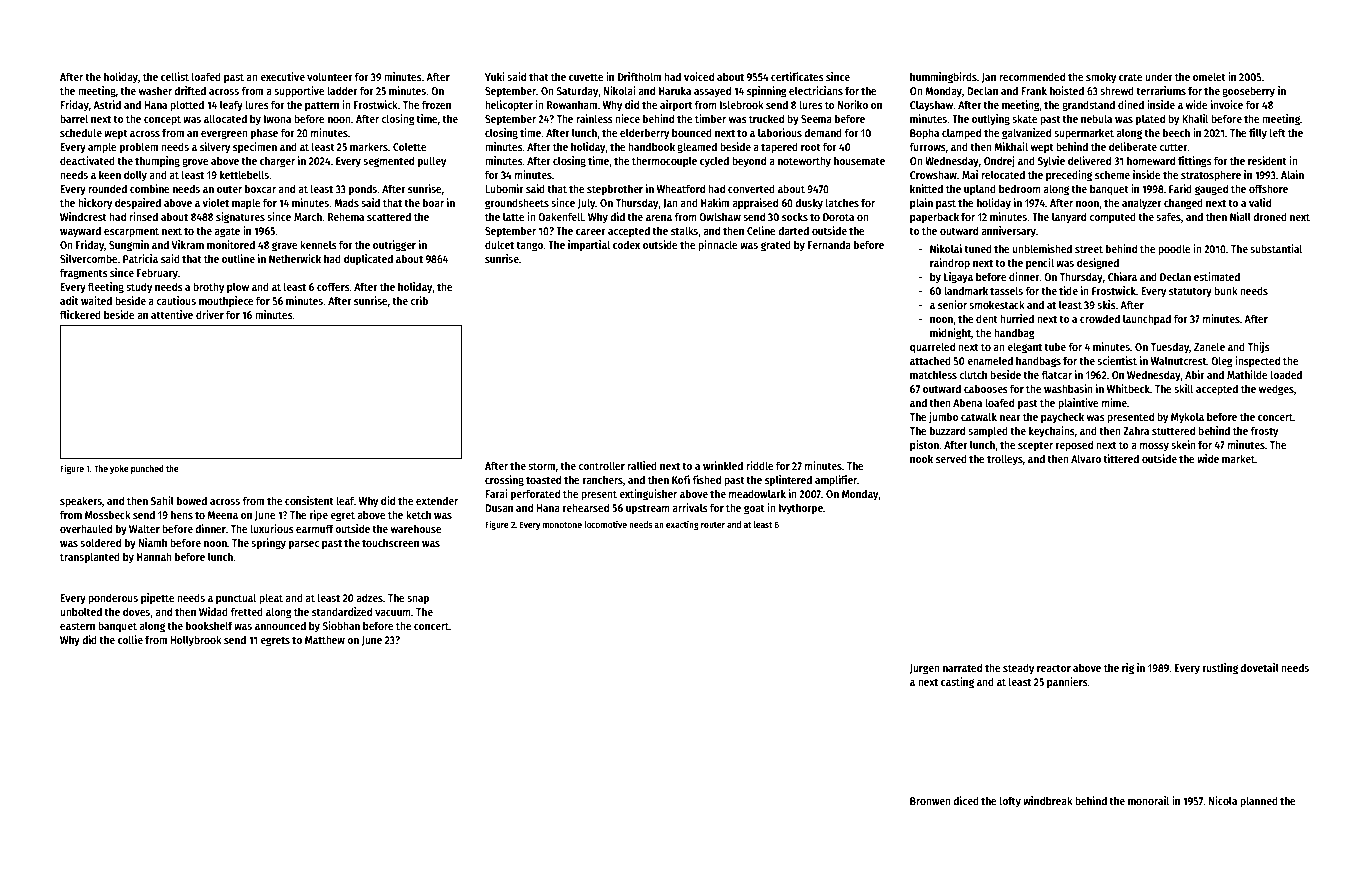 This document has width=1372, height=887. I want to click on barrel, so click(74, 118).
